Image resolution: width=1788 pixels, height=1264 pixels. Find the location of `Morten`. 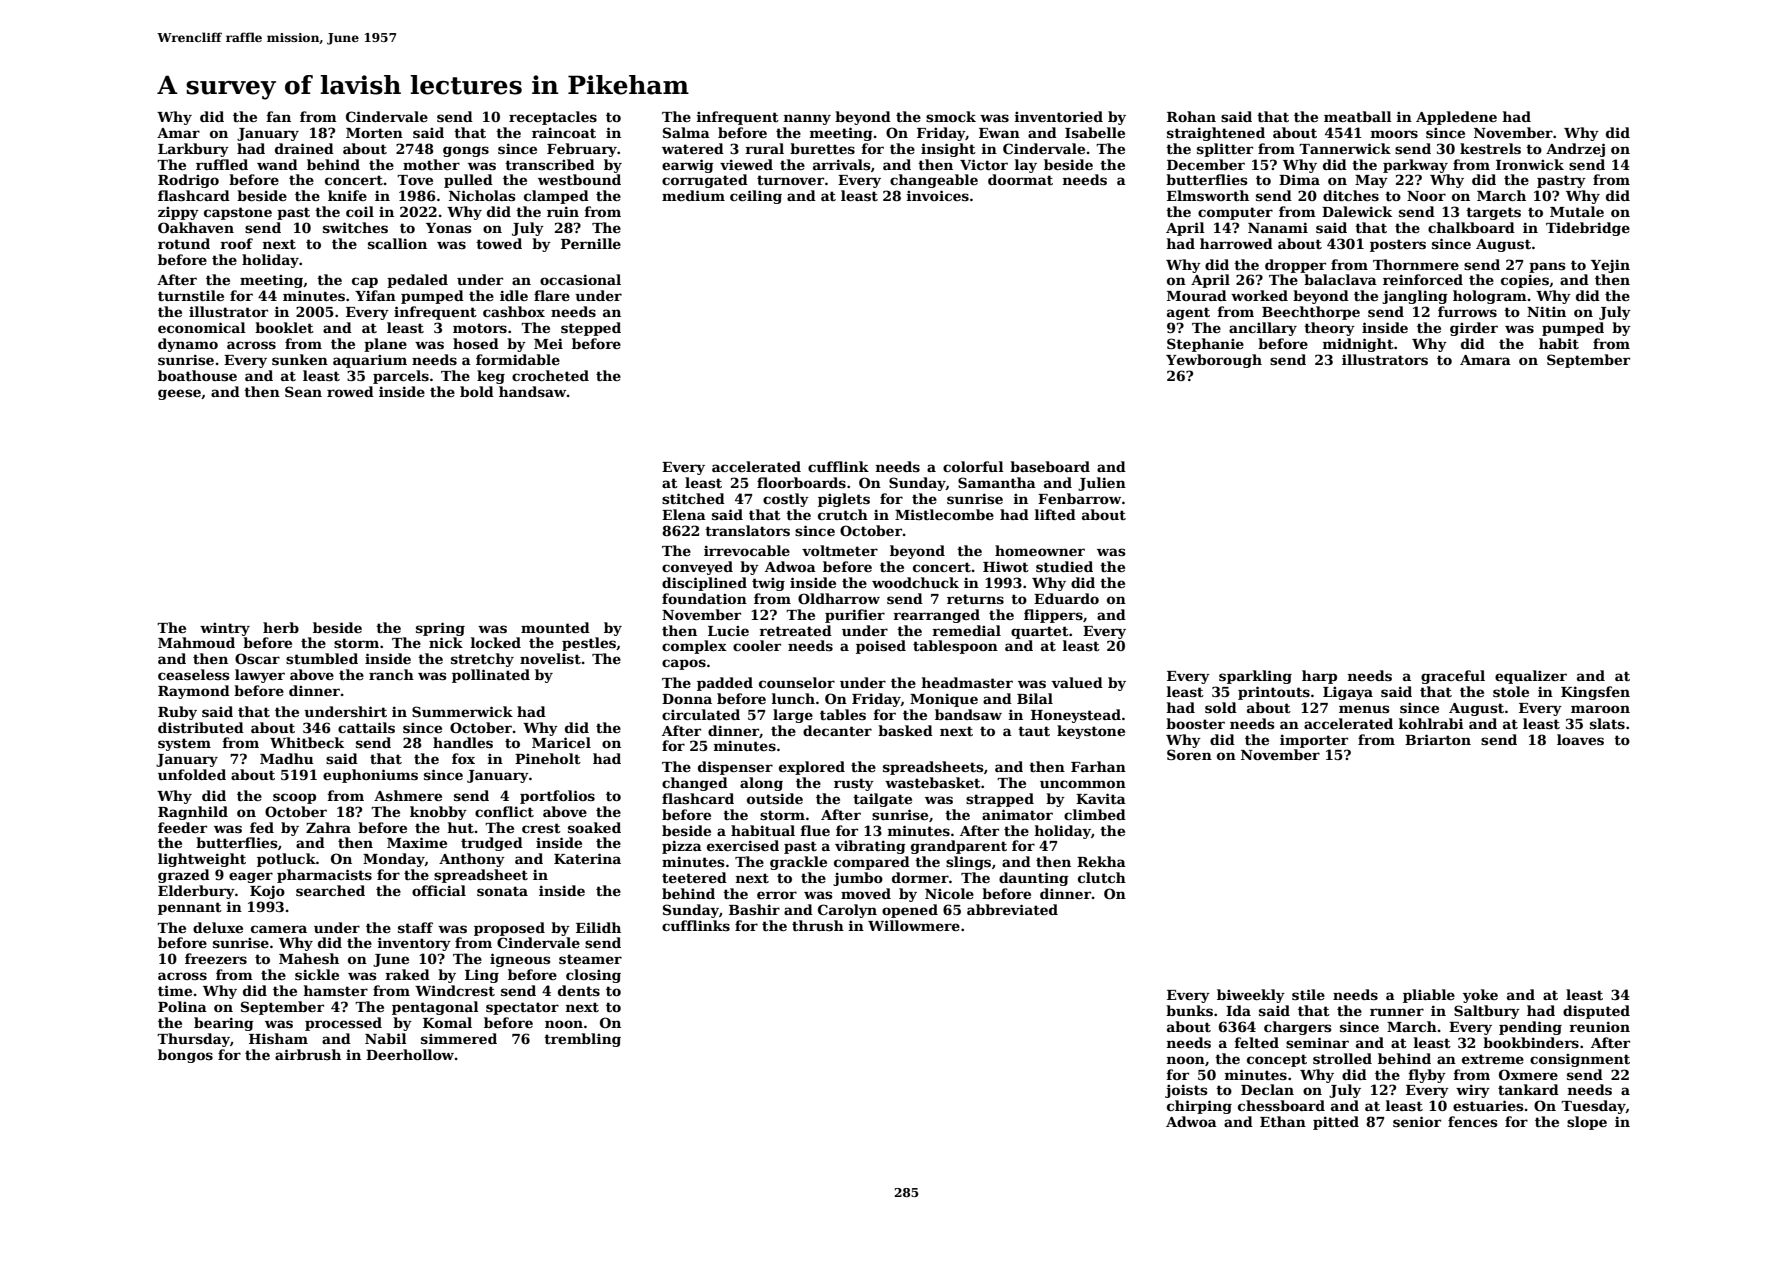

Morten is located at coordinates (374, 133).
